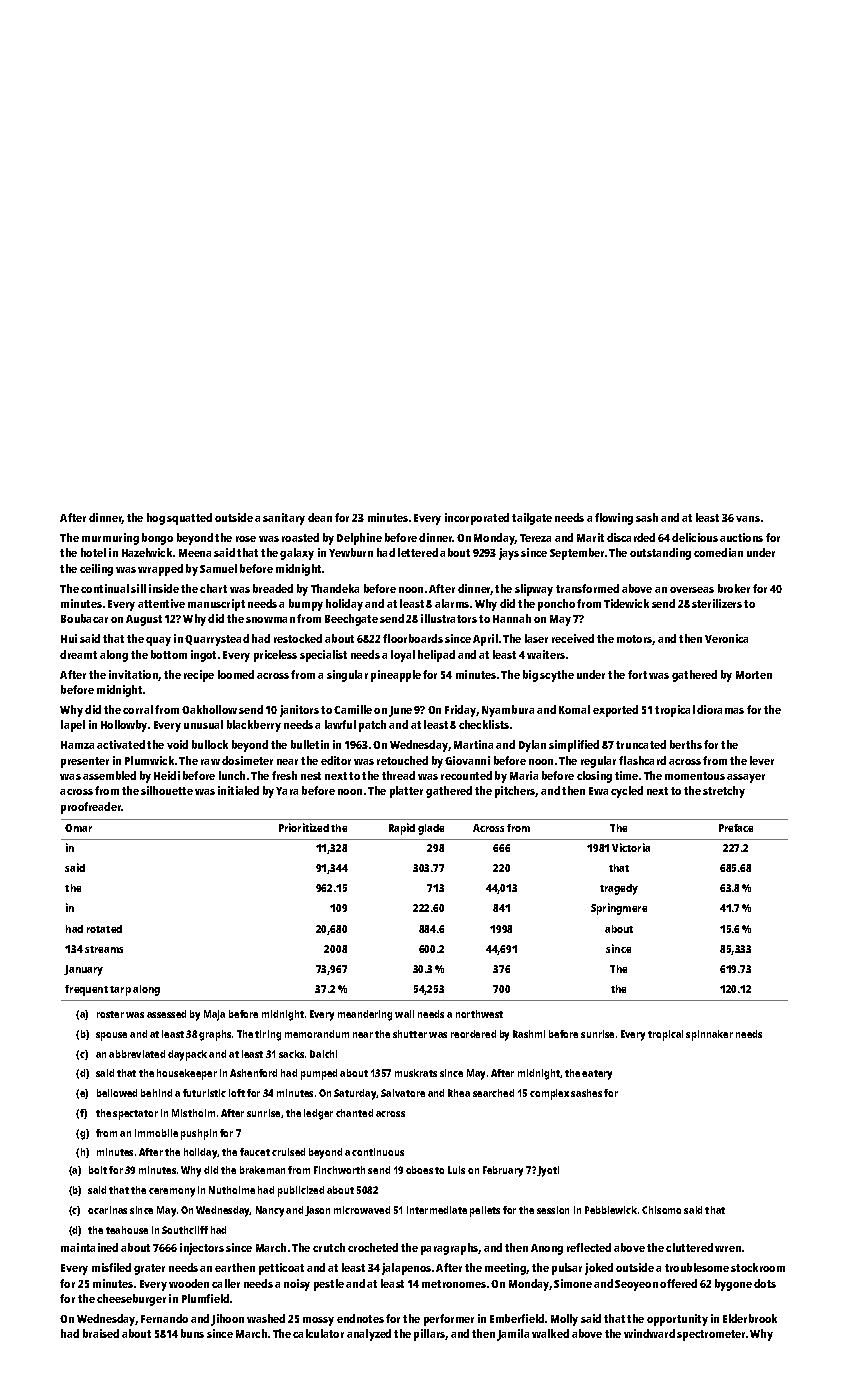  Describe the element at coordinates (635, 640) in the screenshot. I see `motors` at that location.
